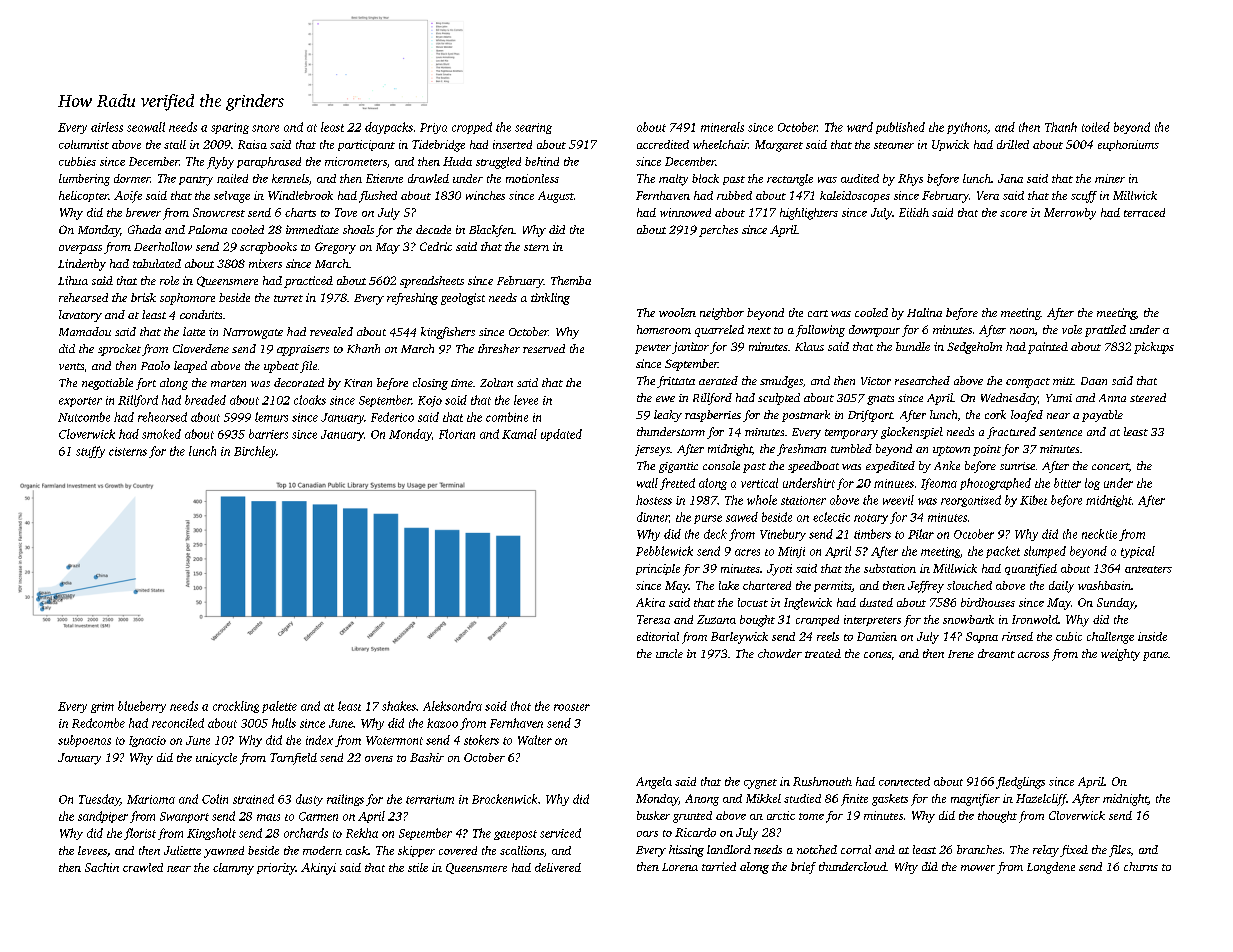 This screenshot has width=1233, height=952. Describe the element at coordinates (876, 381) in the screenshot. I see `Victor` at that location.
